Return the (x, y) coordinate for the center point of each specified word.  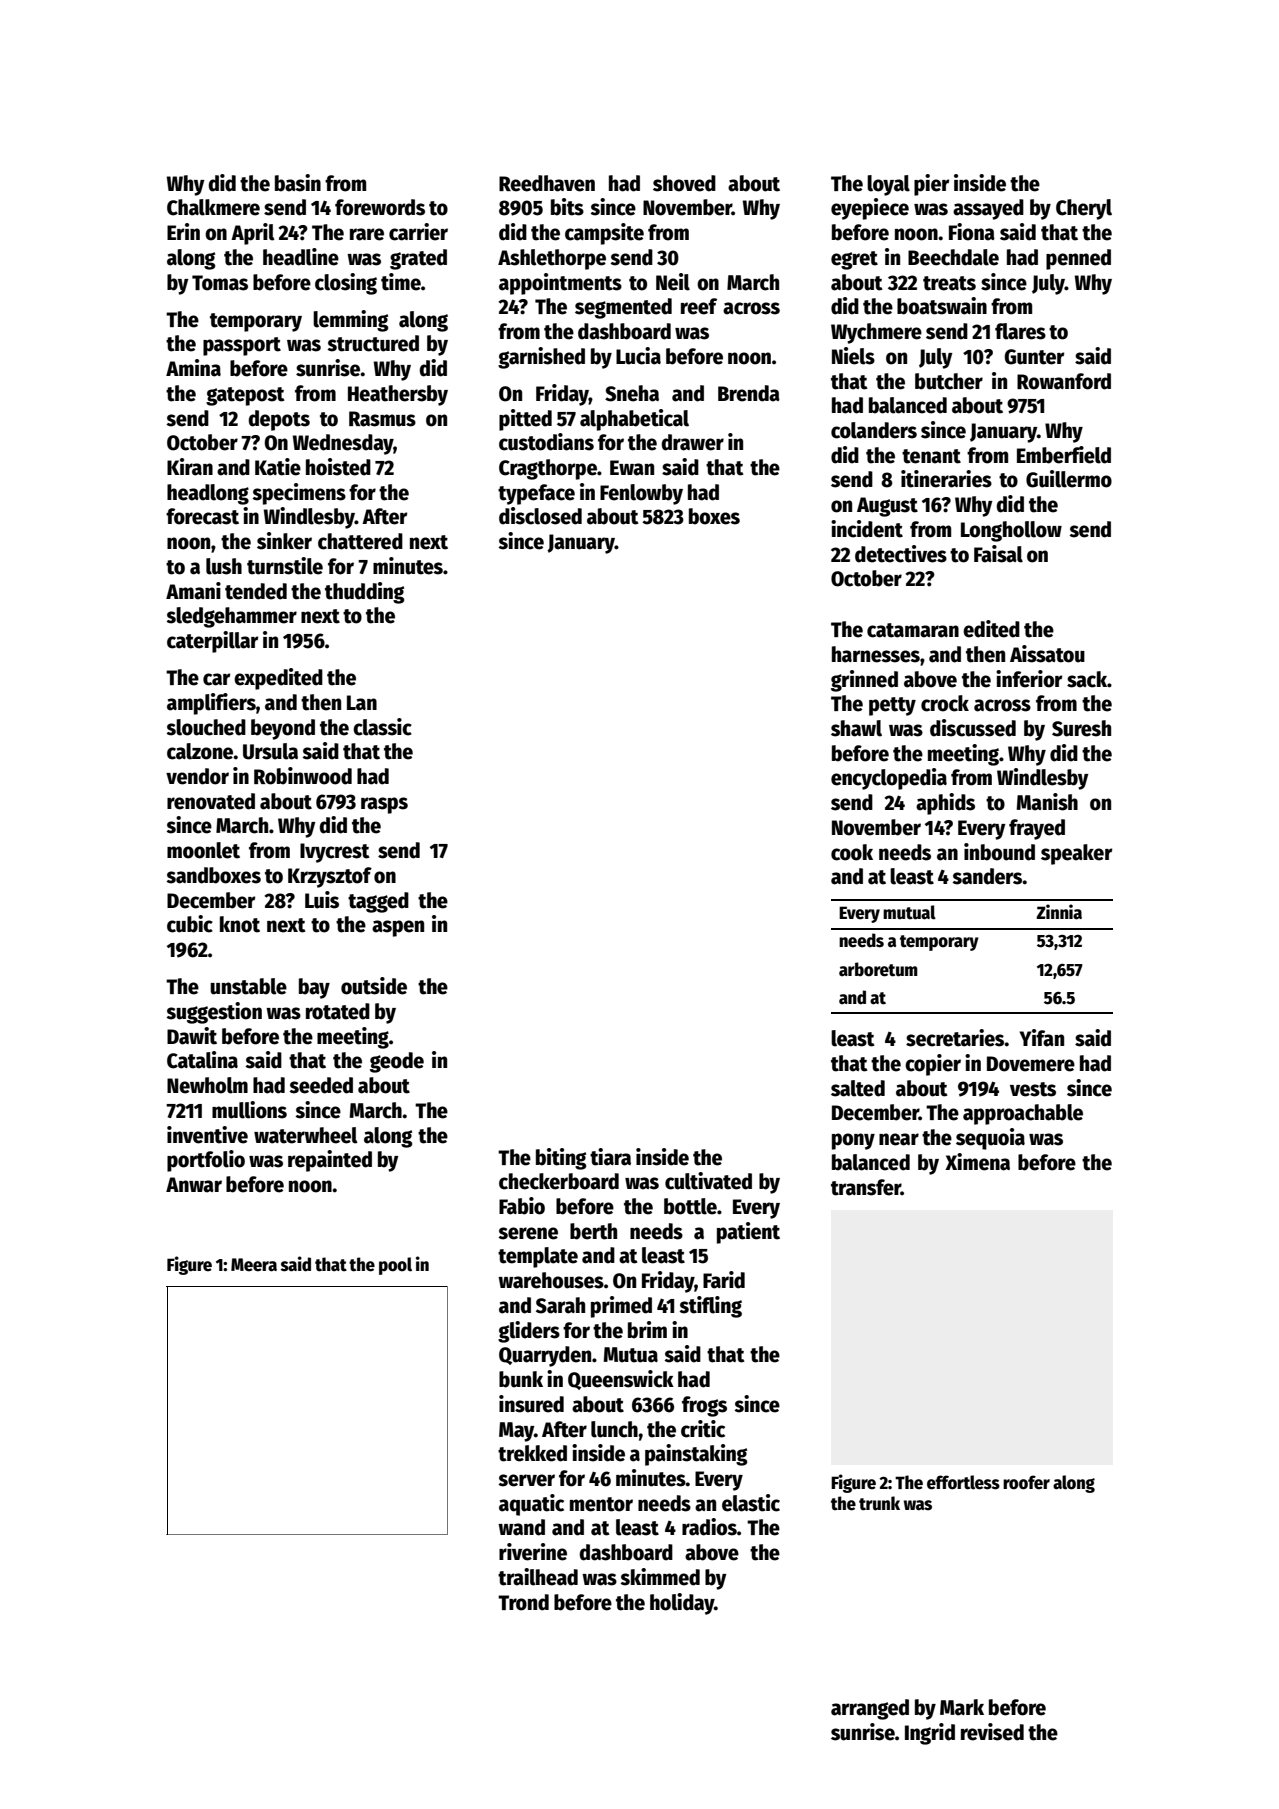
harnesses (876, 654)
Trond (523, 1602)
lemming (350, 321)
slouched (206, 727)
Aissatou (1047, 654)
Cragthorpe (548, 469)
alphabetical (634, 420)
